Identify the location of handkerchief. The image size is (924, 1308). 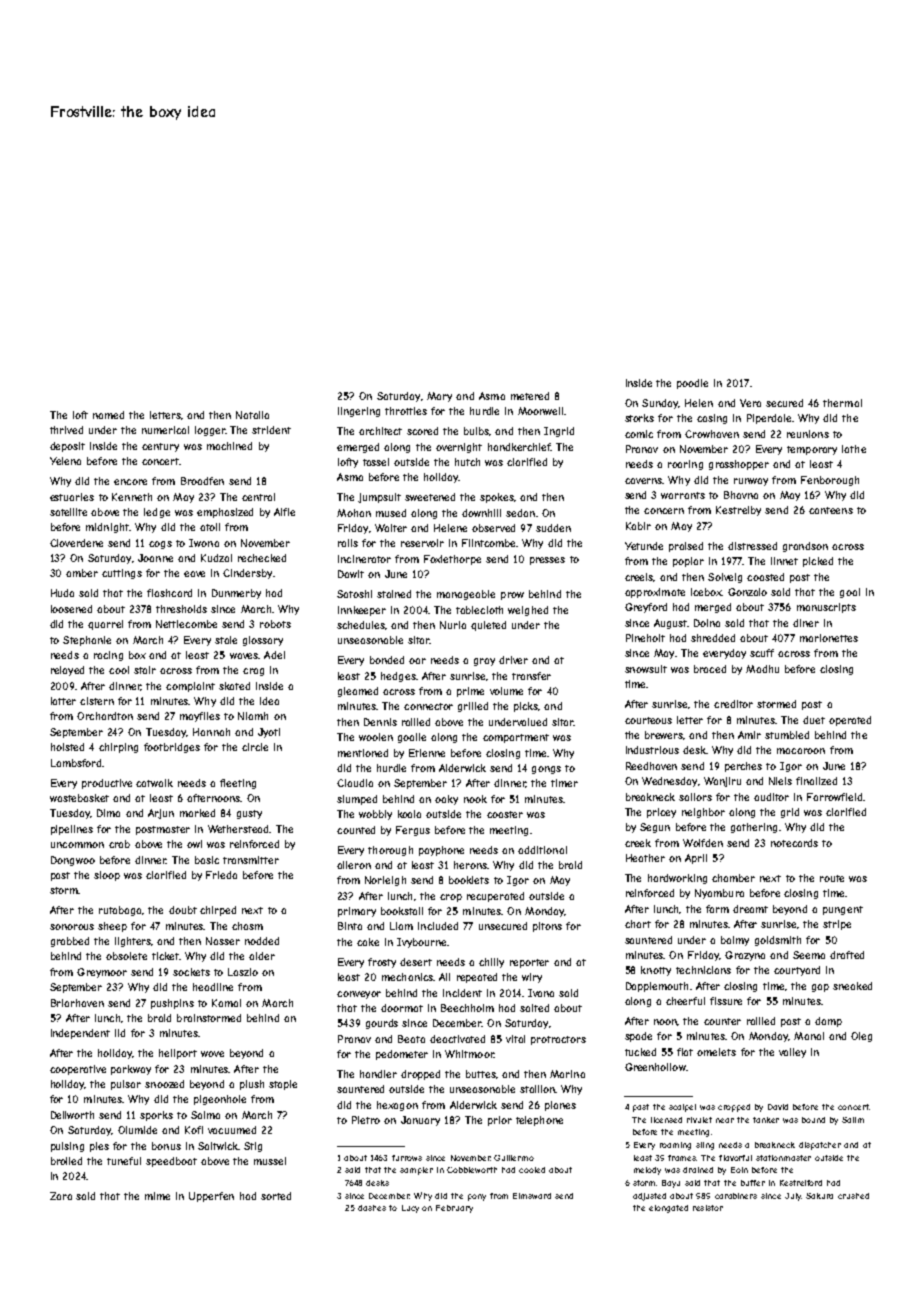
(519, 447).
